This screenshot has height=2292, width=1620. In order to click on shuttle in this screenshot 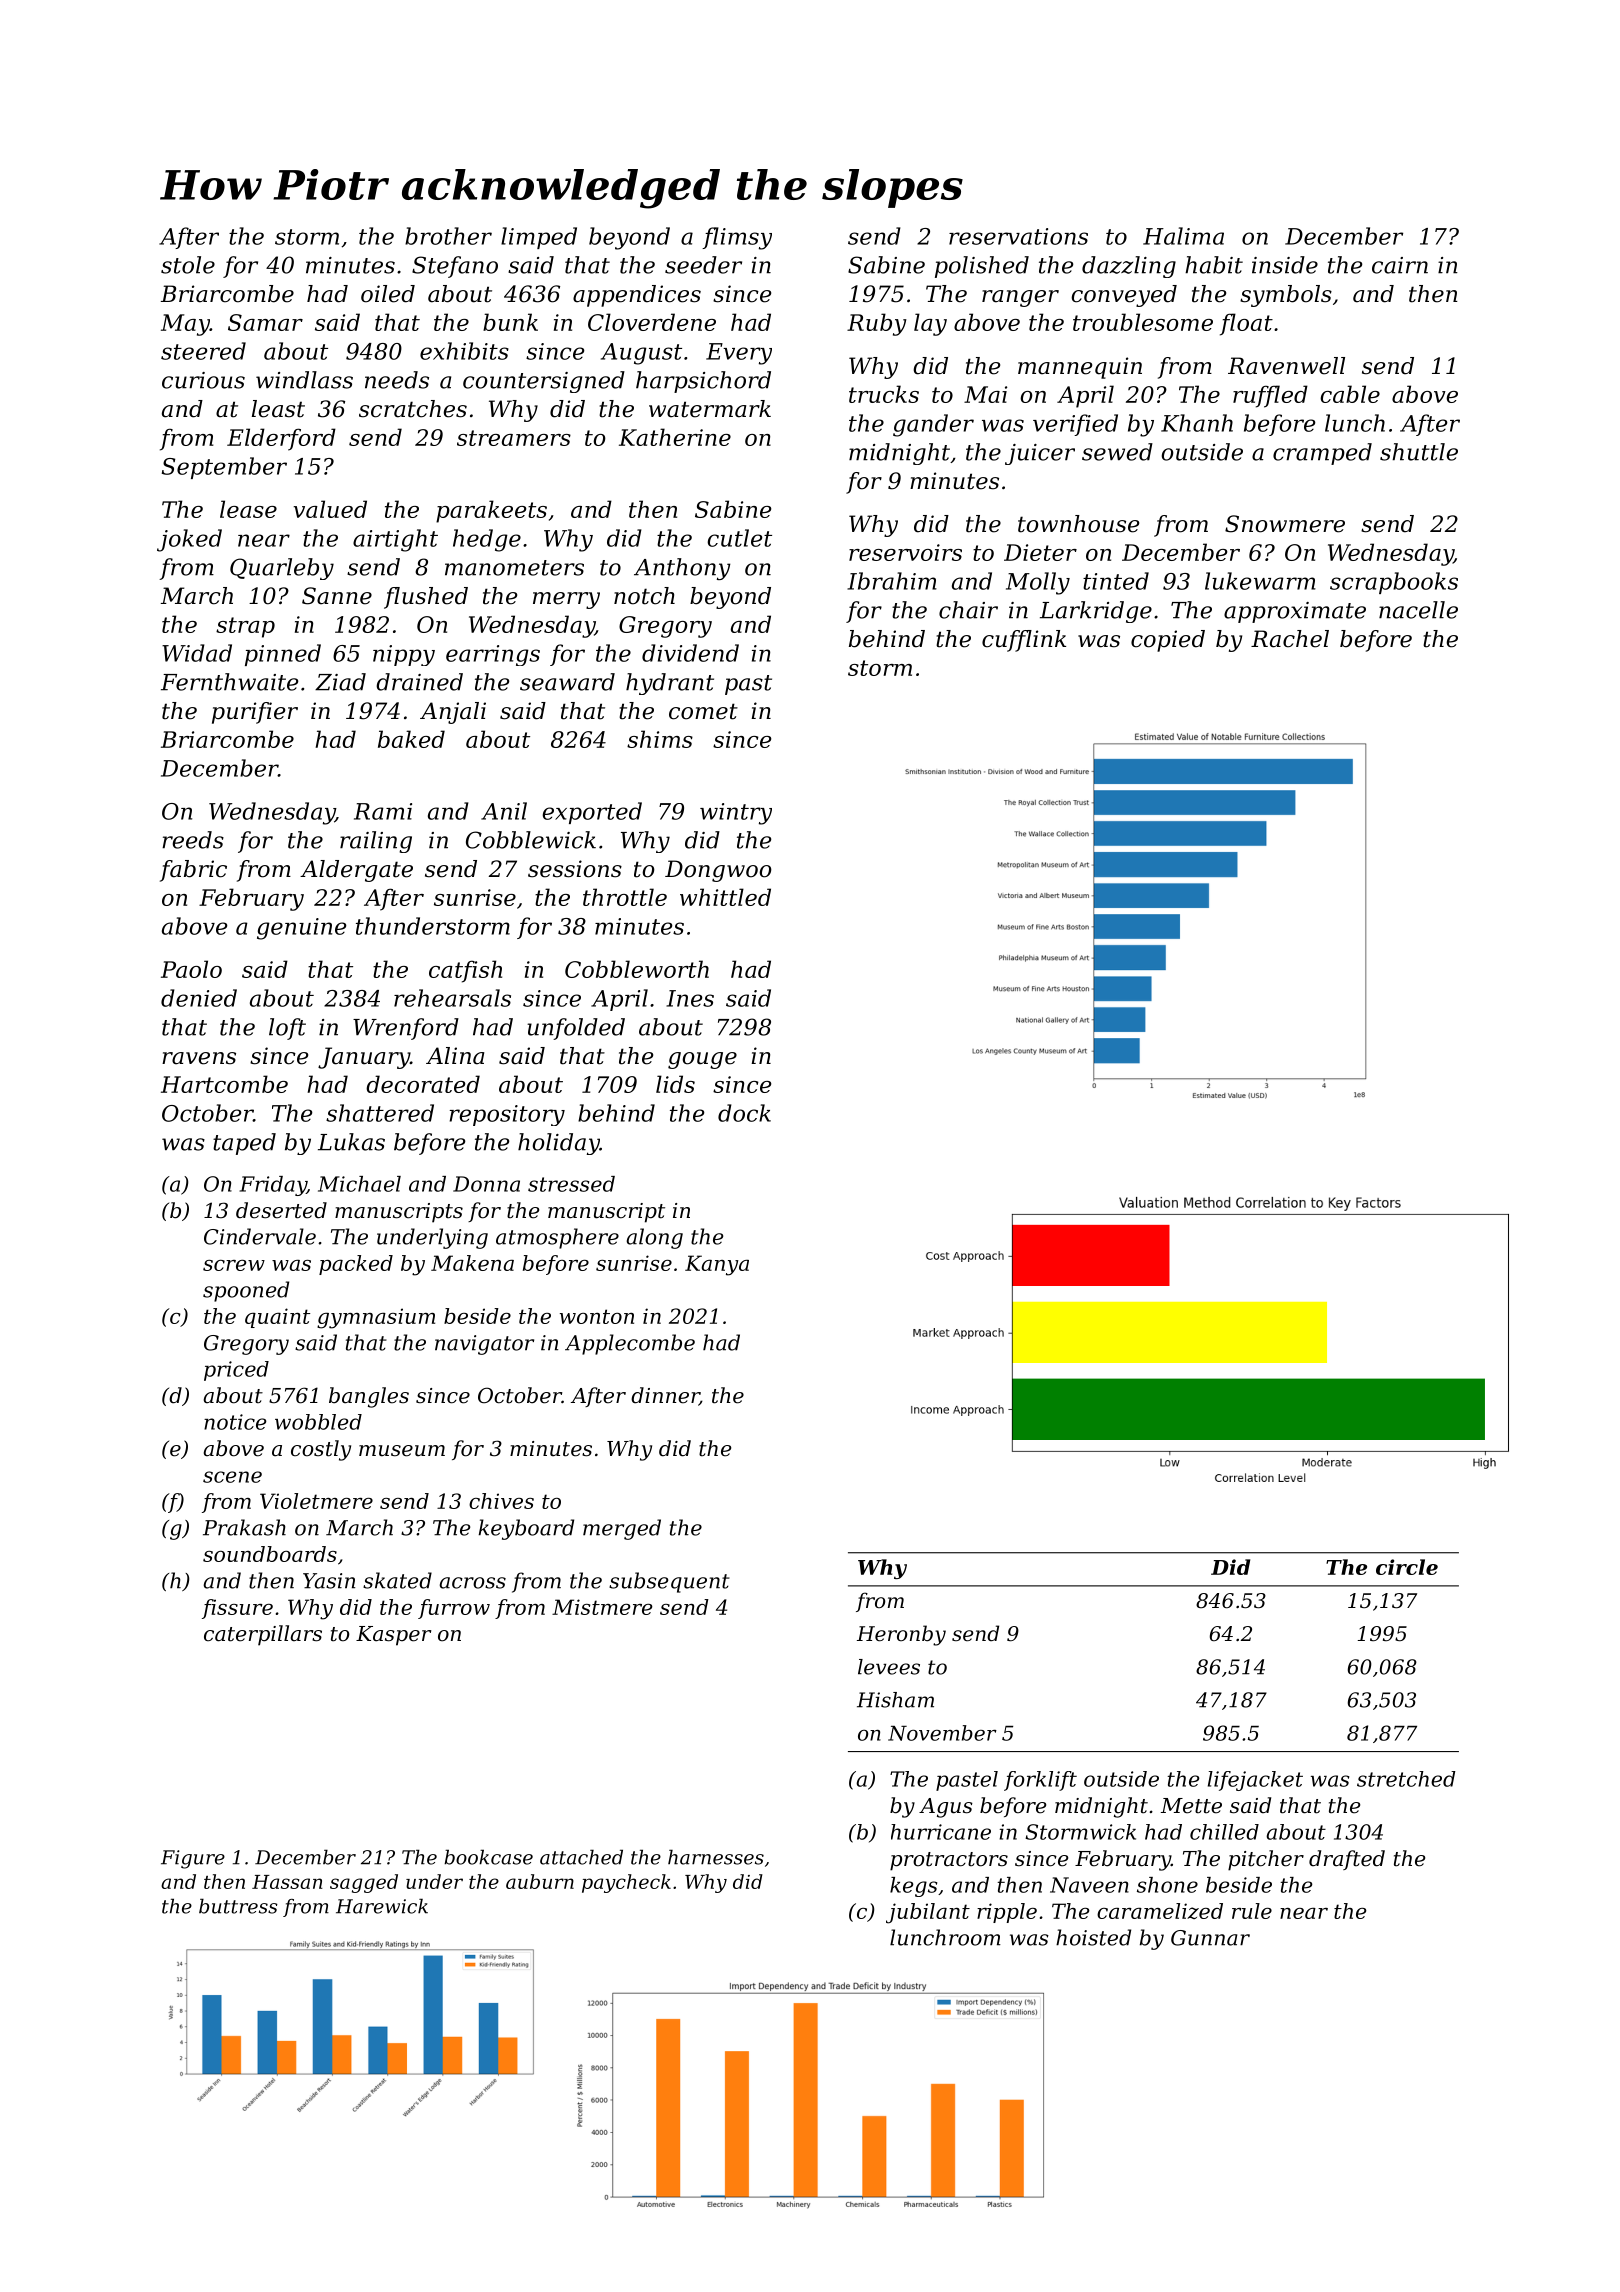, I will do `click(1419, 452)`.
